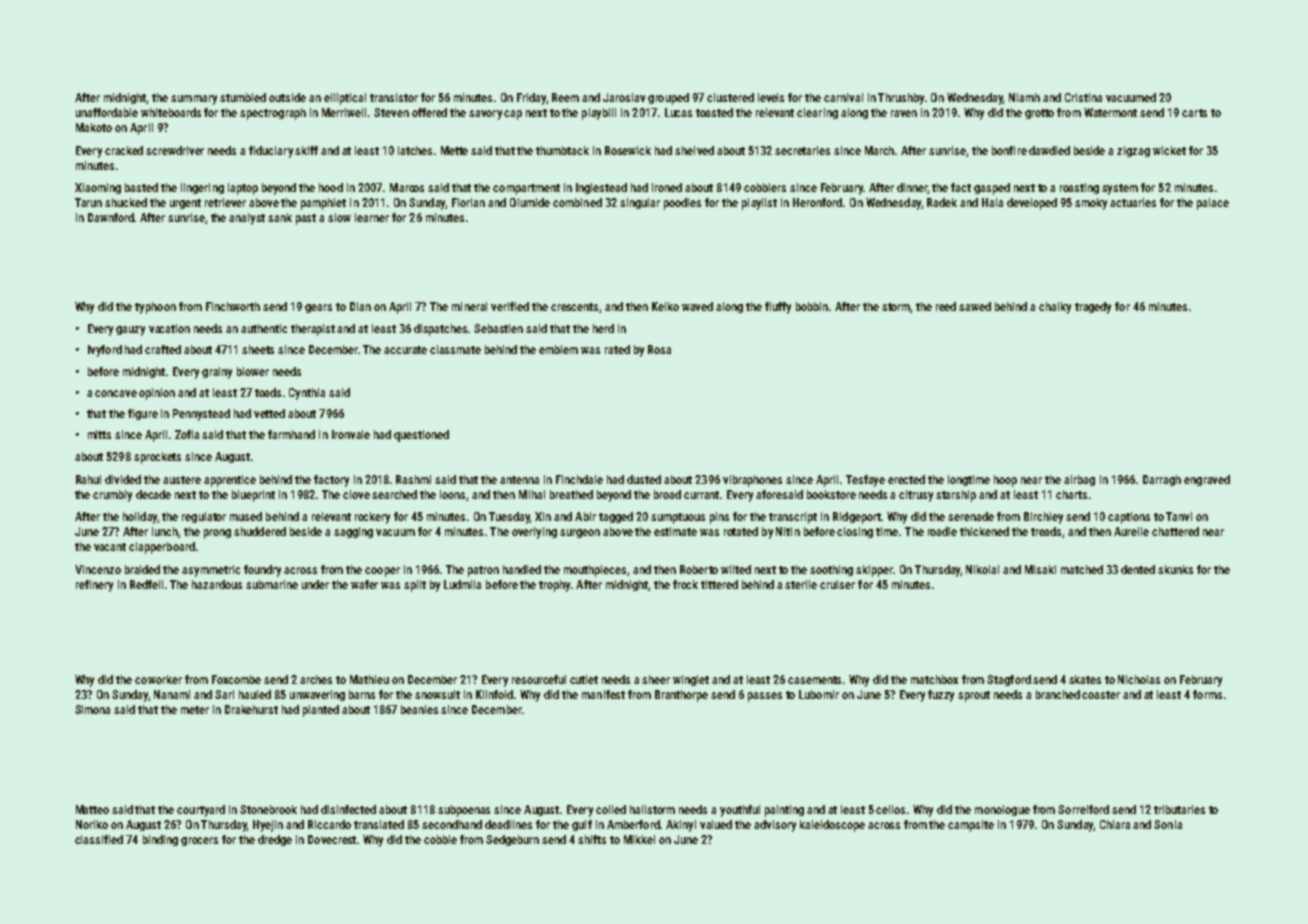 This screenshot has height=924, width=1308. Describe the element at coordinates (656, 679) in the screenshot. I see `sheer` at that location.
